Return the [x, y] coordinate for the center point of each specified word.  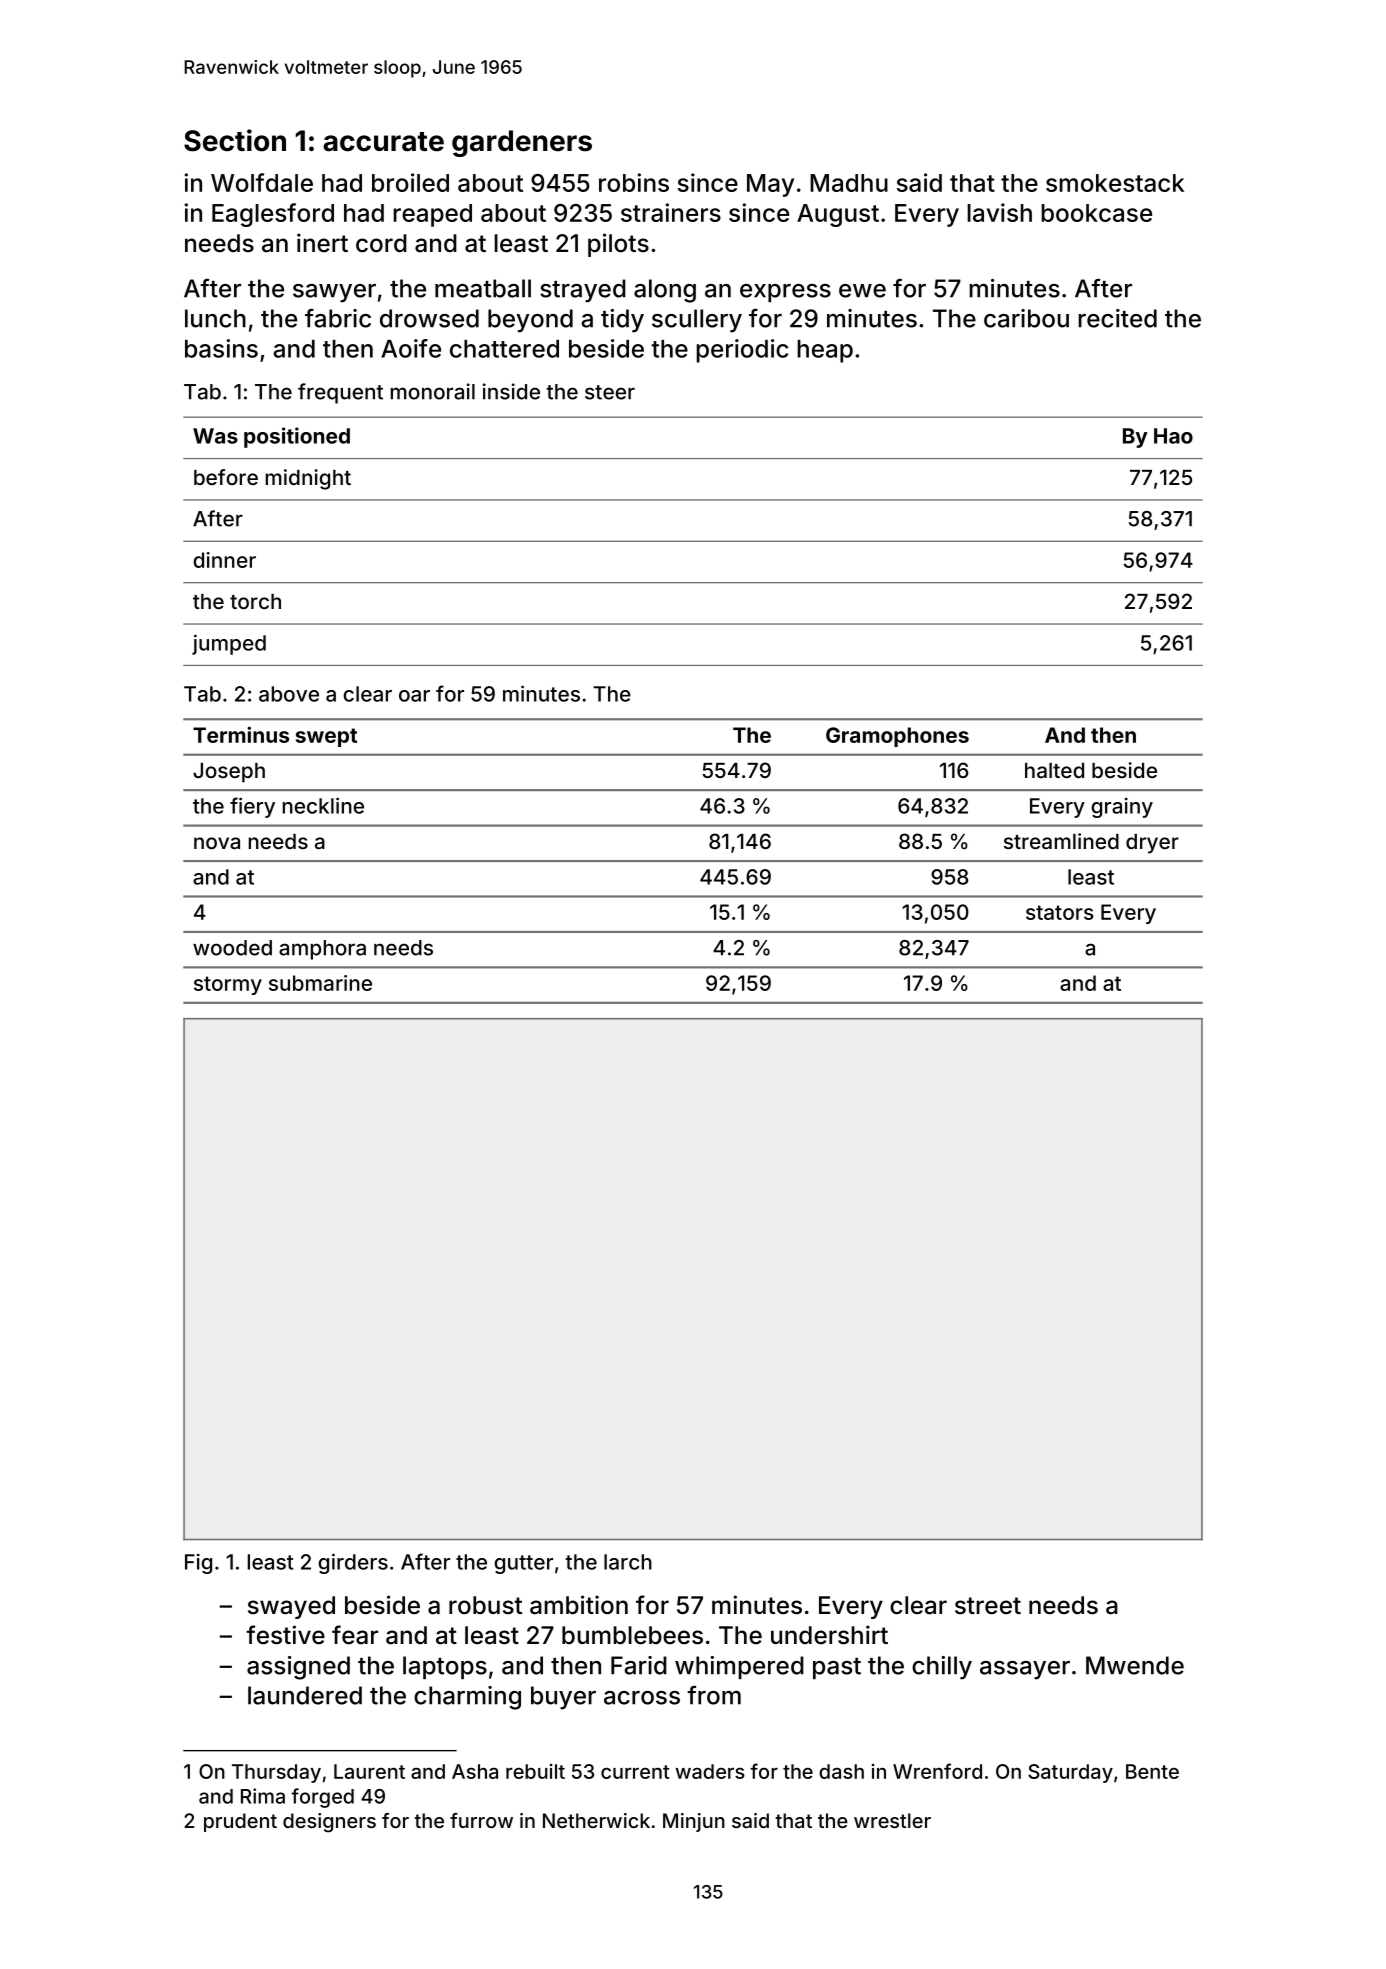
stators [1060, 912]
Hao [1173, 436]
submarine [320, 983]
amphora [322, 950]
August [838, 215]
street [988, 1606]
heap [825, 351]
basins [221, 348]
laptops [445, 1667]
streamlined [1061, 841]
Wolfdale [262, 182]
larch [628, 1562]
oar [414, 696]
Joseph [229, 773]
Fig [198, 1564]
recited [1117, 318]
